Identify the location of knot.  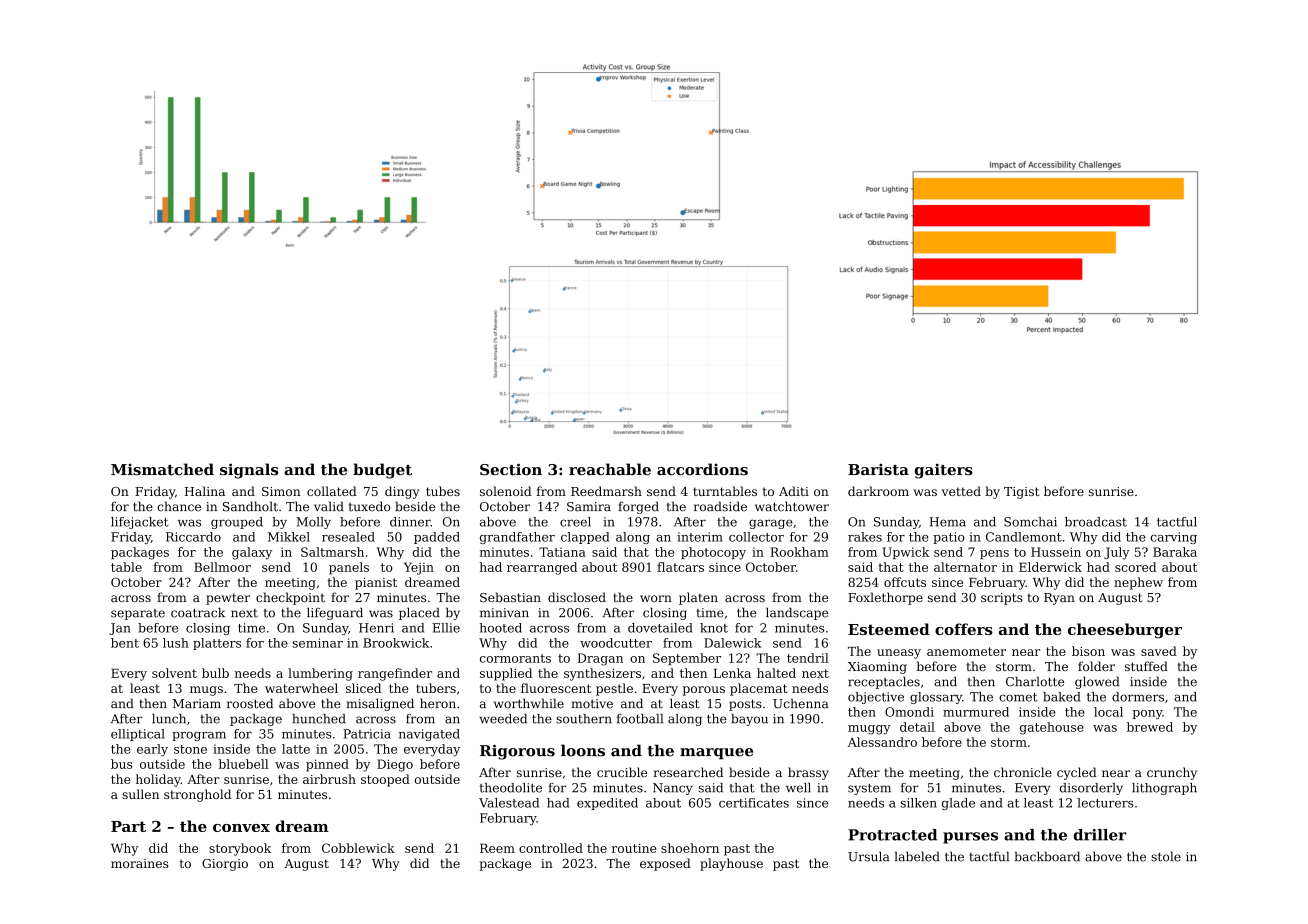
(714, 628).
